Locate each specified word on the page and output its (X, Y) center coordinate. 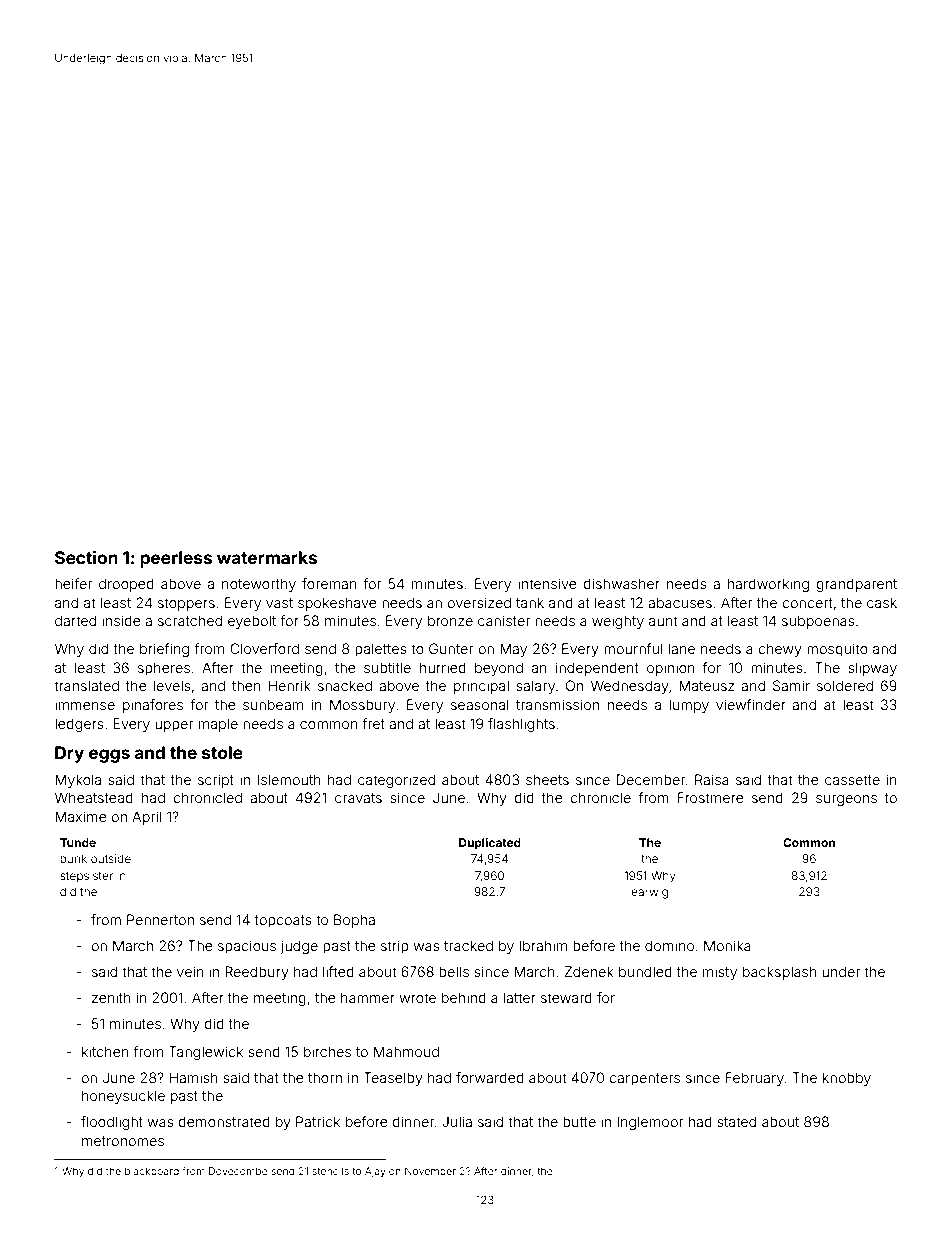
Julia (457, 1121)
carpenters (644, 1079)
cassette (852, 780)
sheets (547, 779)
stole (222, 752)
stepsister (86, 877)
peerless (176, 559)
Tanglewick (206, 1053)
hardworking (768, 585)
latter (520, 997)
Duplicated (490, 844)
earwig (649, 893)
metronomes (123, 1141)
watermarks (267, 557)
